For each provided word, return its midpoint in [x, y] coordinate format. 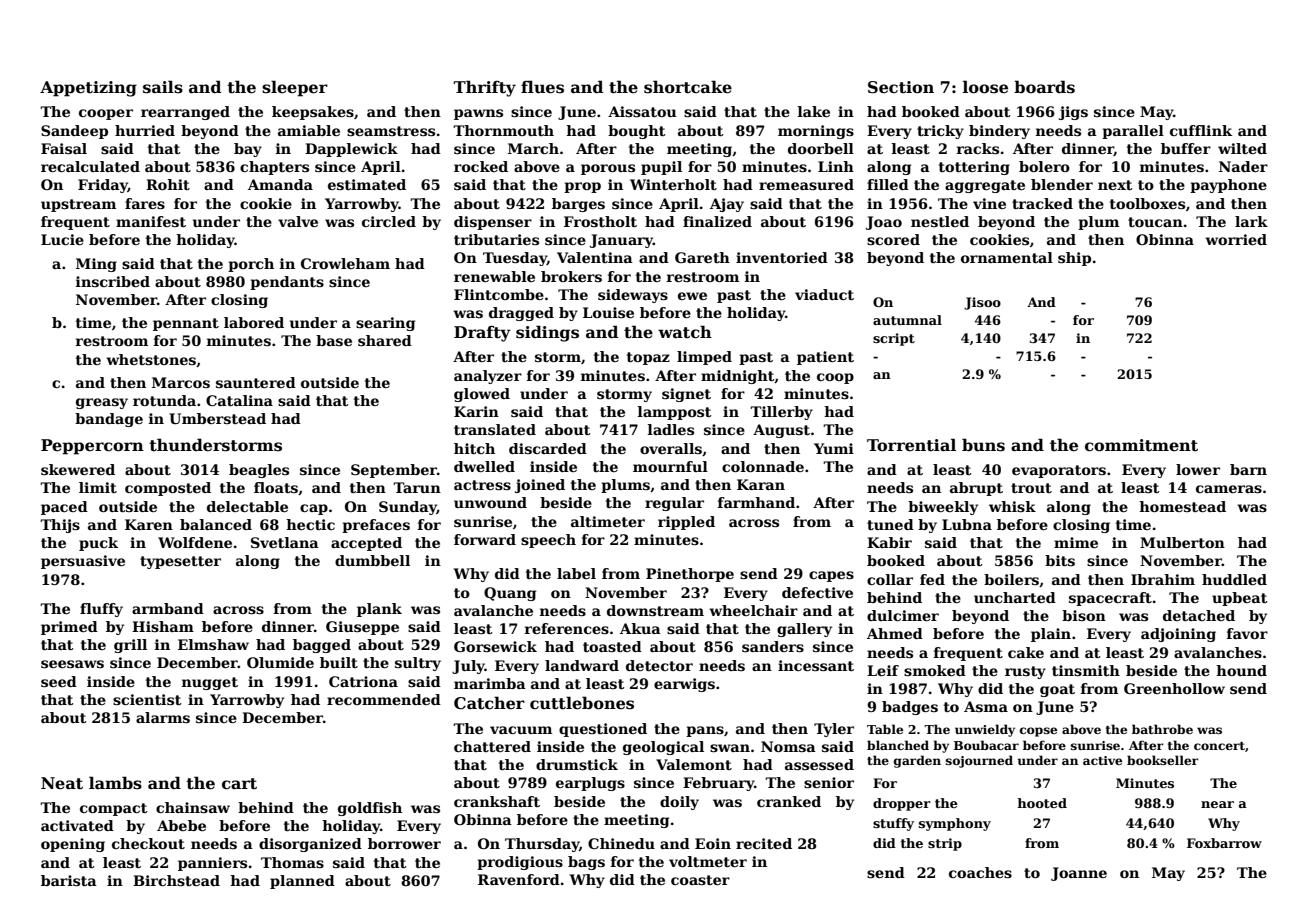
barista [69, 880]
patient [825, 358]
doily [679, 803]
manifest [151, 221]
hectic [310, 524]
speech [548, 541]
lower [1198, 469]
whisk [1012, 506]
